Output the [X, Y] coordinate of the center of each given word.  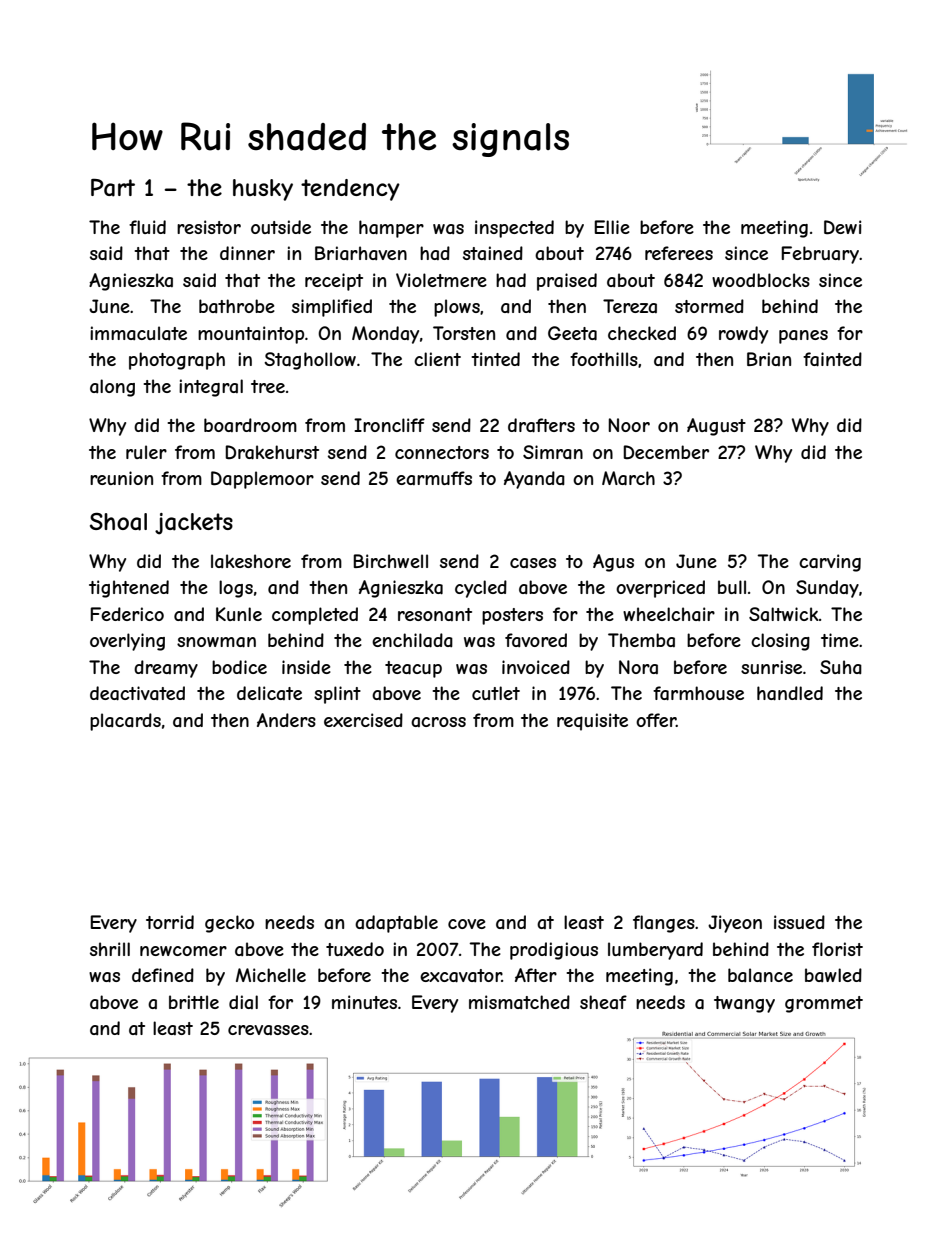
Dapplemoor [262, 480]
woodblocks [761, 280]
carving [830, 563]
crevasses [268, 1030]
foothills [604, 359]
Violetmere [441, 280]
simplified [332, 308]
